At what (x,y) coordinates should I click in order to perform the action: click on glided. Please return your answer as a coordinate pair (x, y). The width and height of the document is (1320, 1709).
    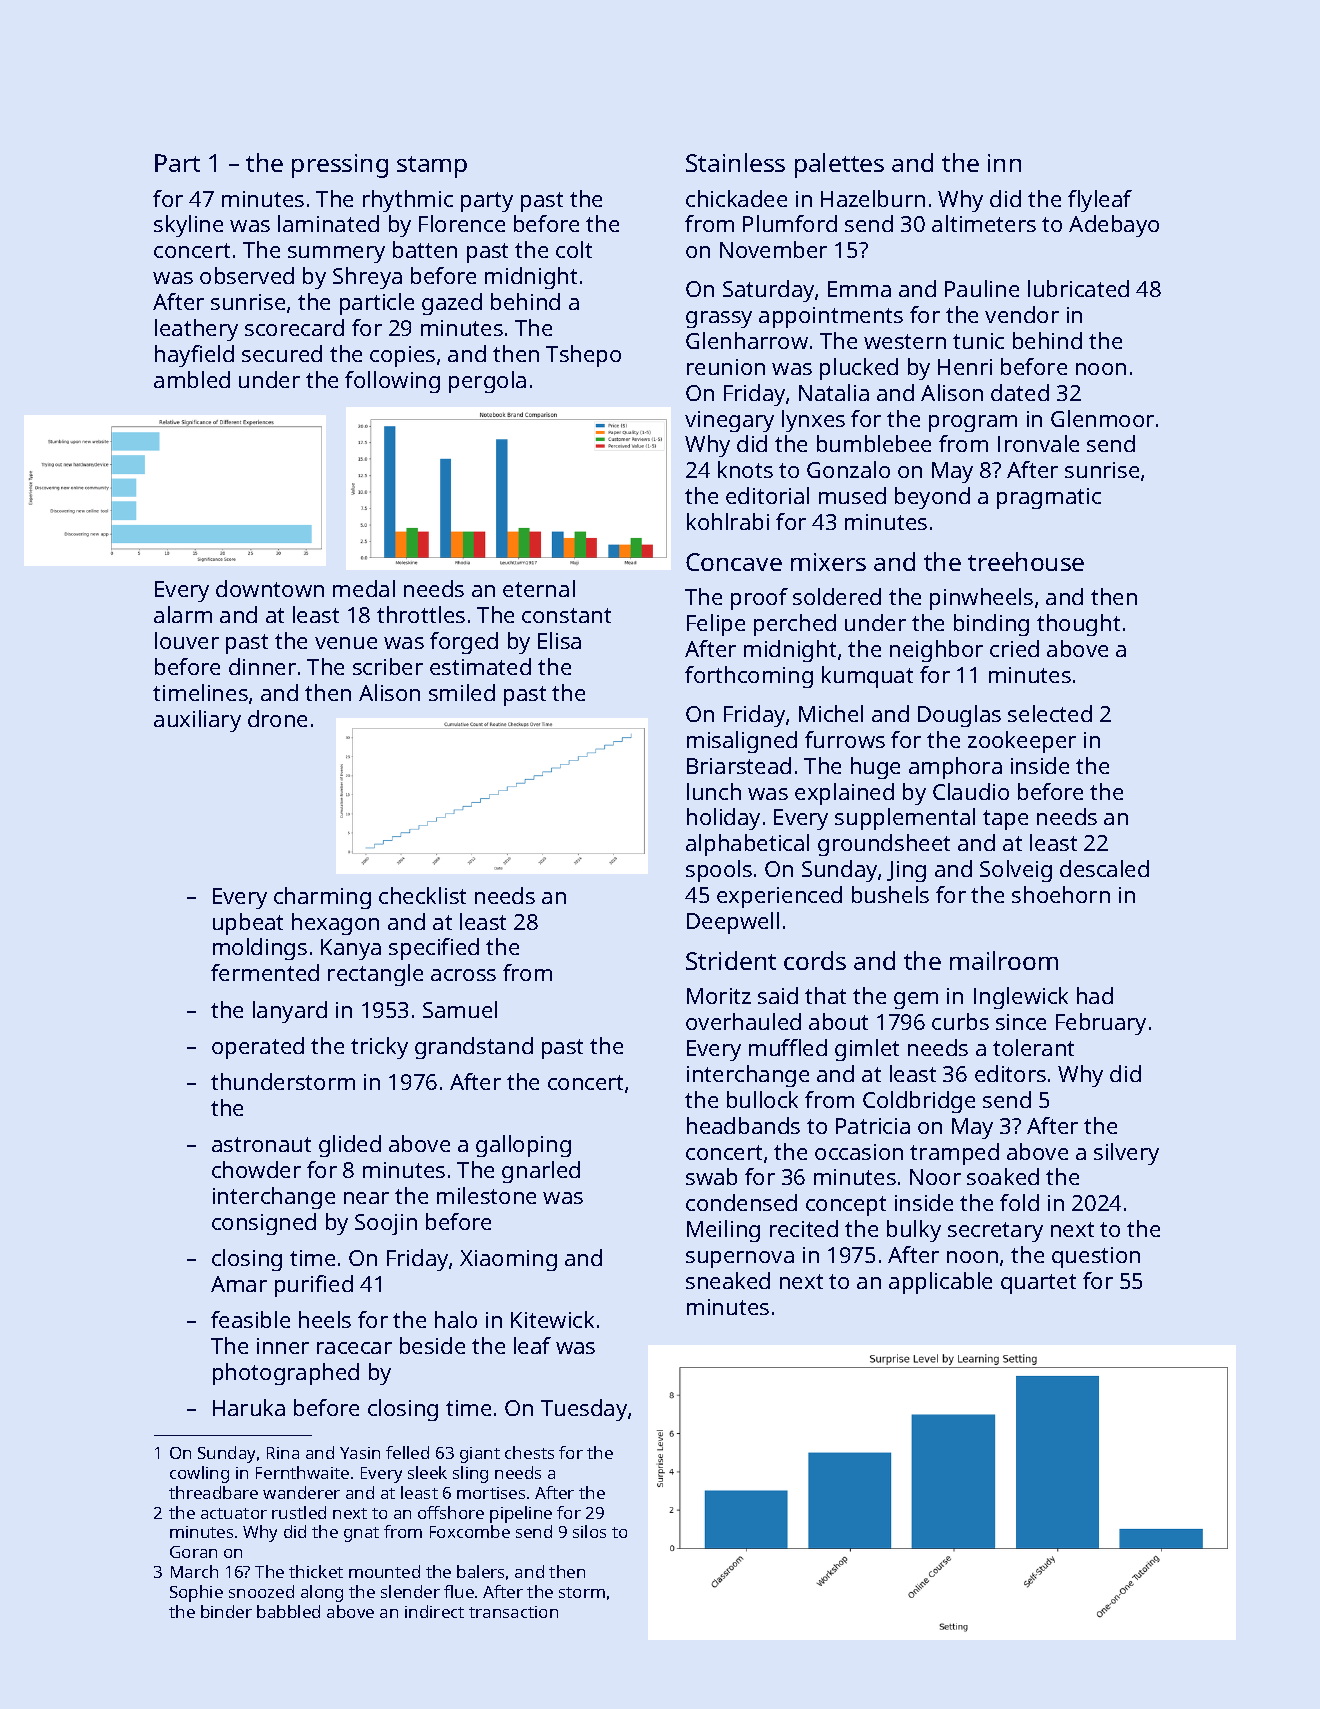
    Looking at the image, I should click on (350, 1146).
